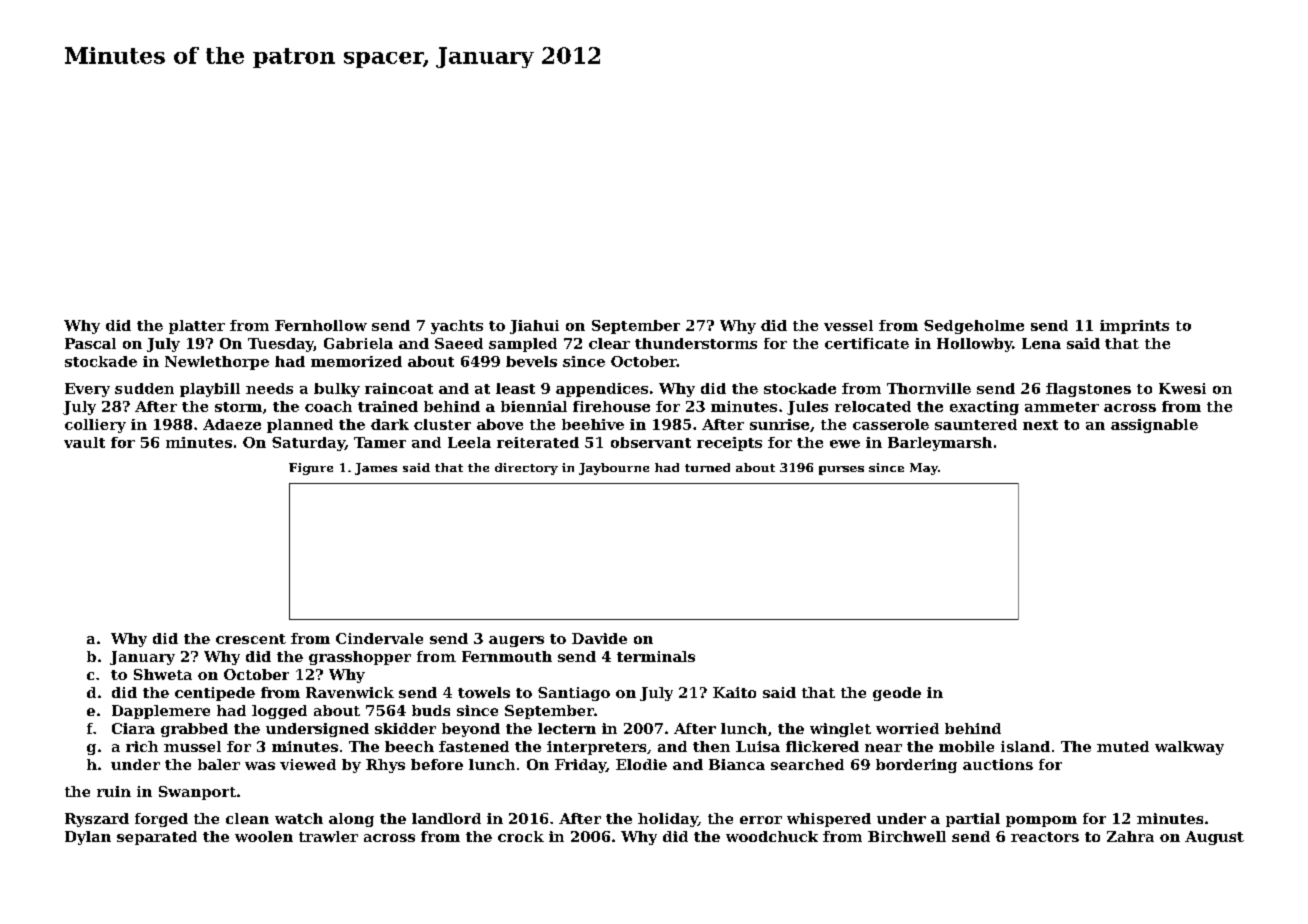 Image resolution: width=1308 pixels, height=924 pixels. Describe the element at coordinates (611, 406) in the screenshot. I see `firehouse` at that location.
